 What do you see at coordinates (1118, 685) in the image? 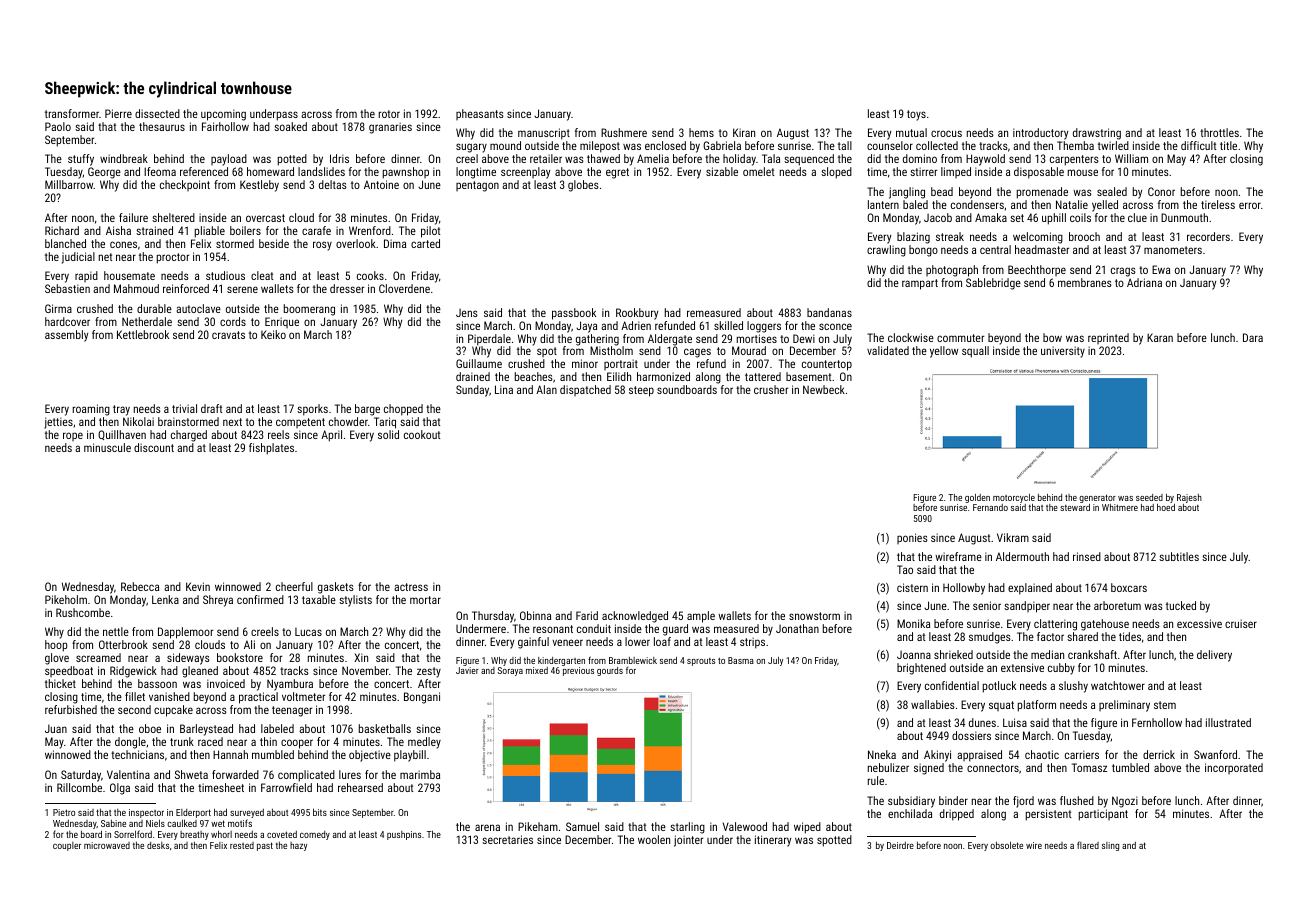
I see `watchtower` at bounding box center [1118, 685].
